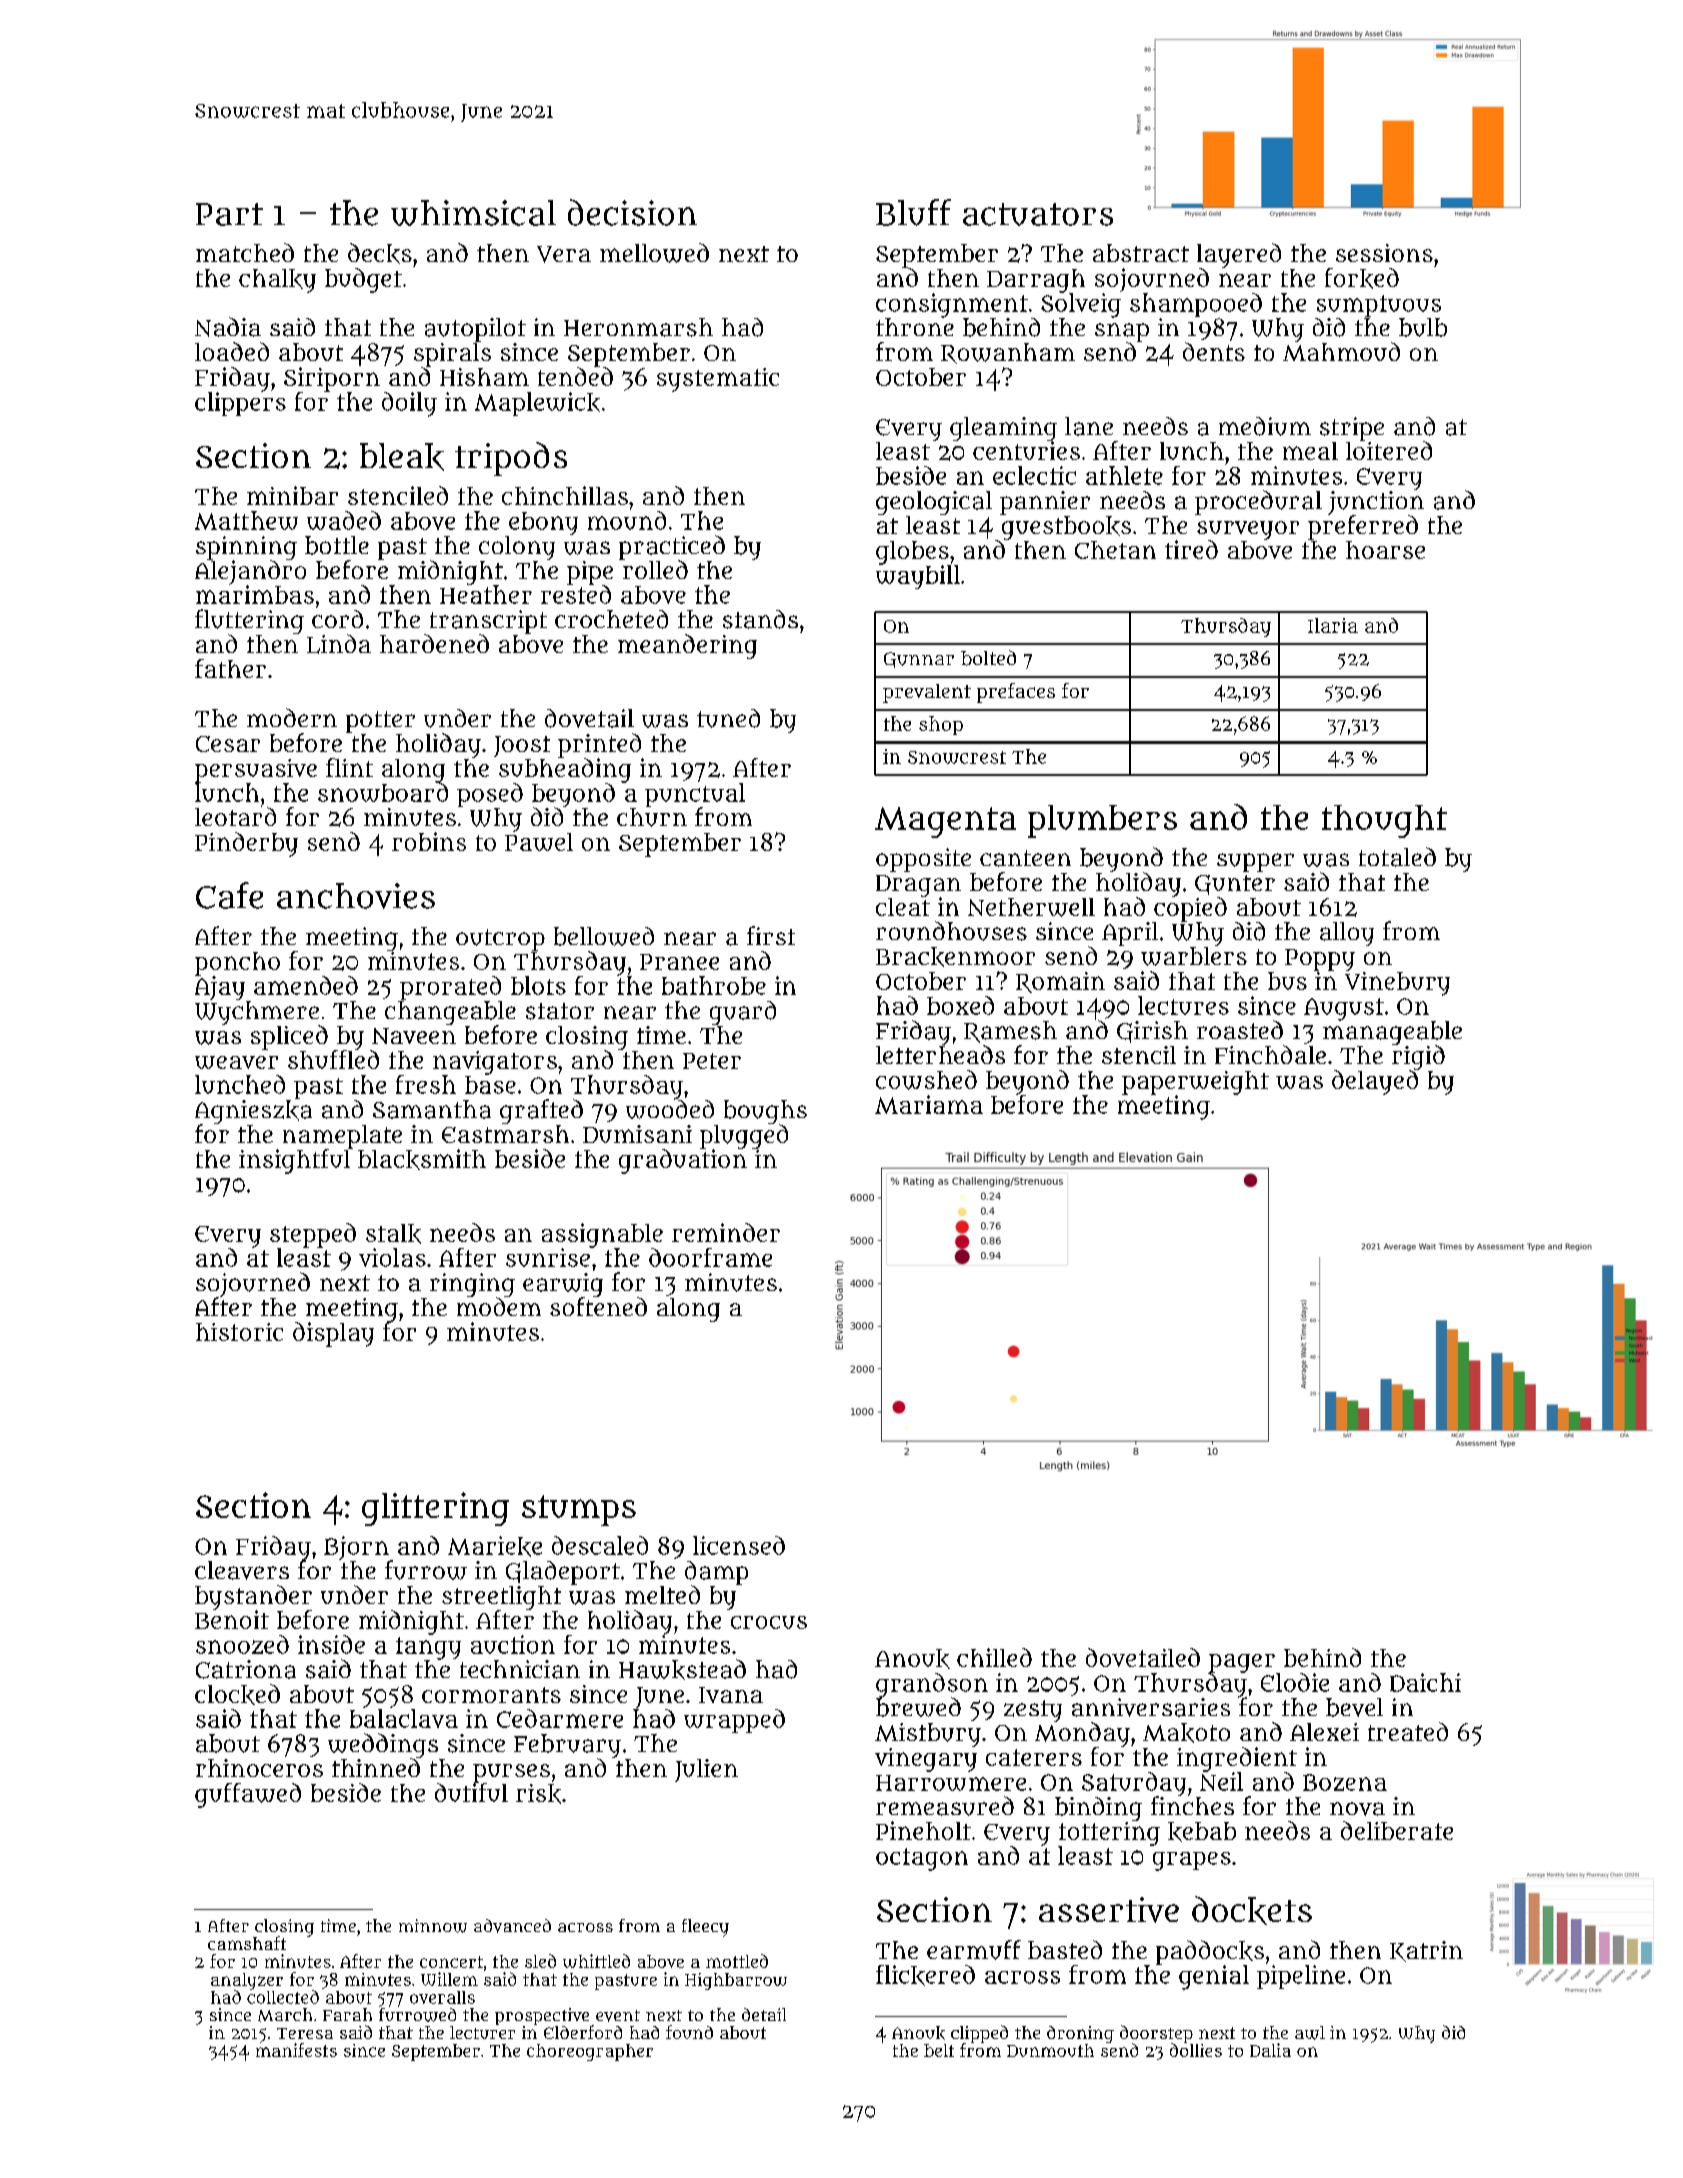  What do you see at coordinates (988, 658) in the image?
I see `bolted` at bounding box center [988, 658].
